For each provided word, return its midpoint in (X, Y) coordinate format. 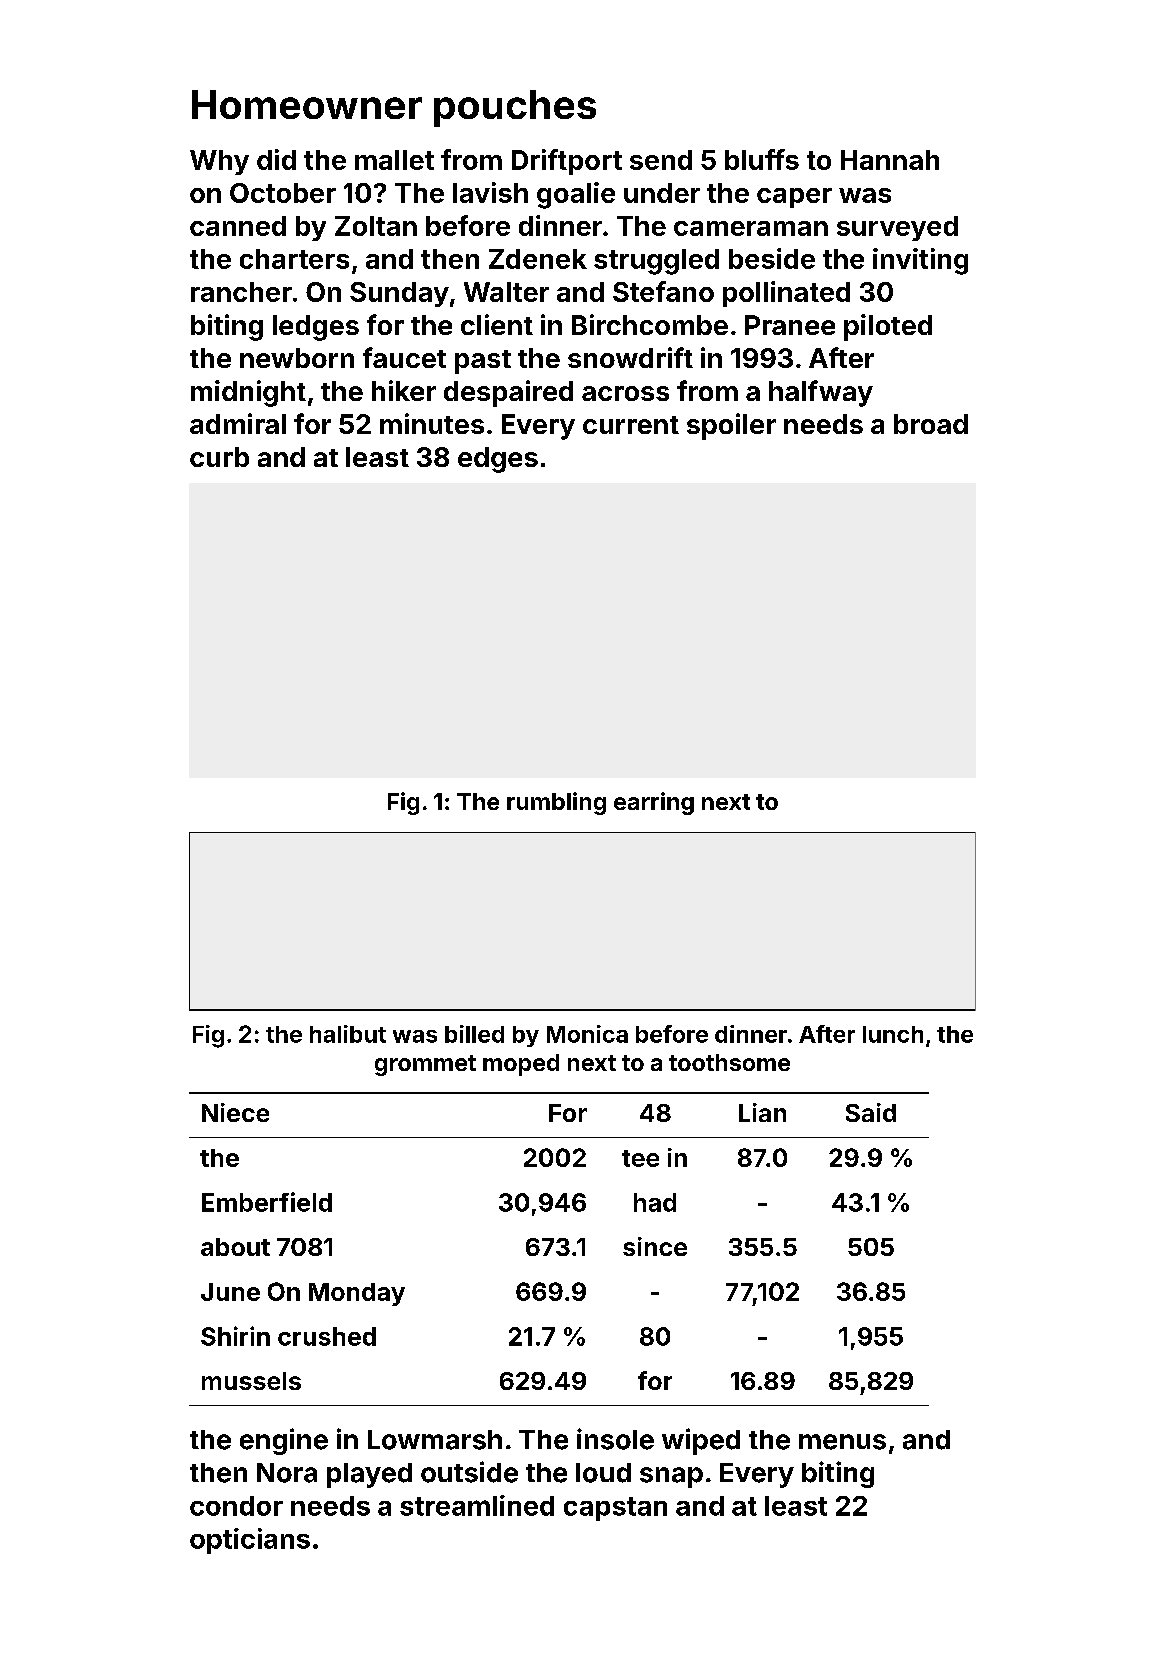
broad (931, 424)
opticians (250, 1541)
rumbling (556, 803)
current (631, 425)
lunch (893, 1034)
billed (474, 1034)
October (283, 193)
